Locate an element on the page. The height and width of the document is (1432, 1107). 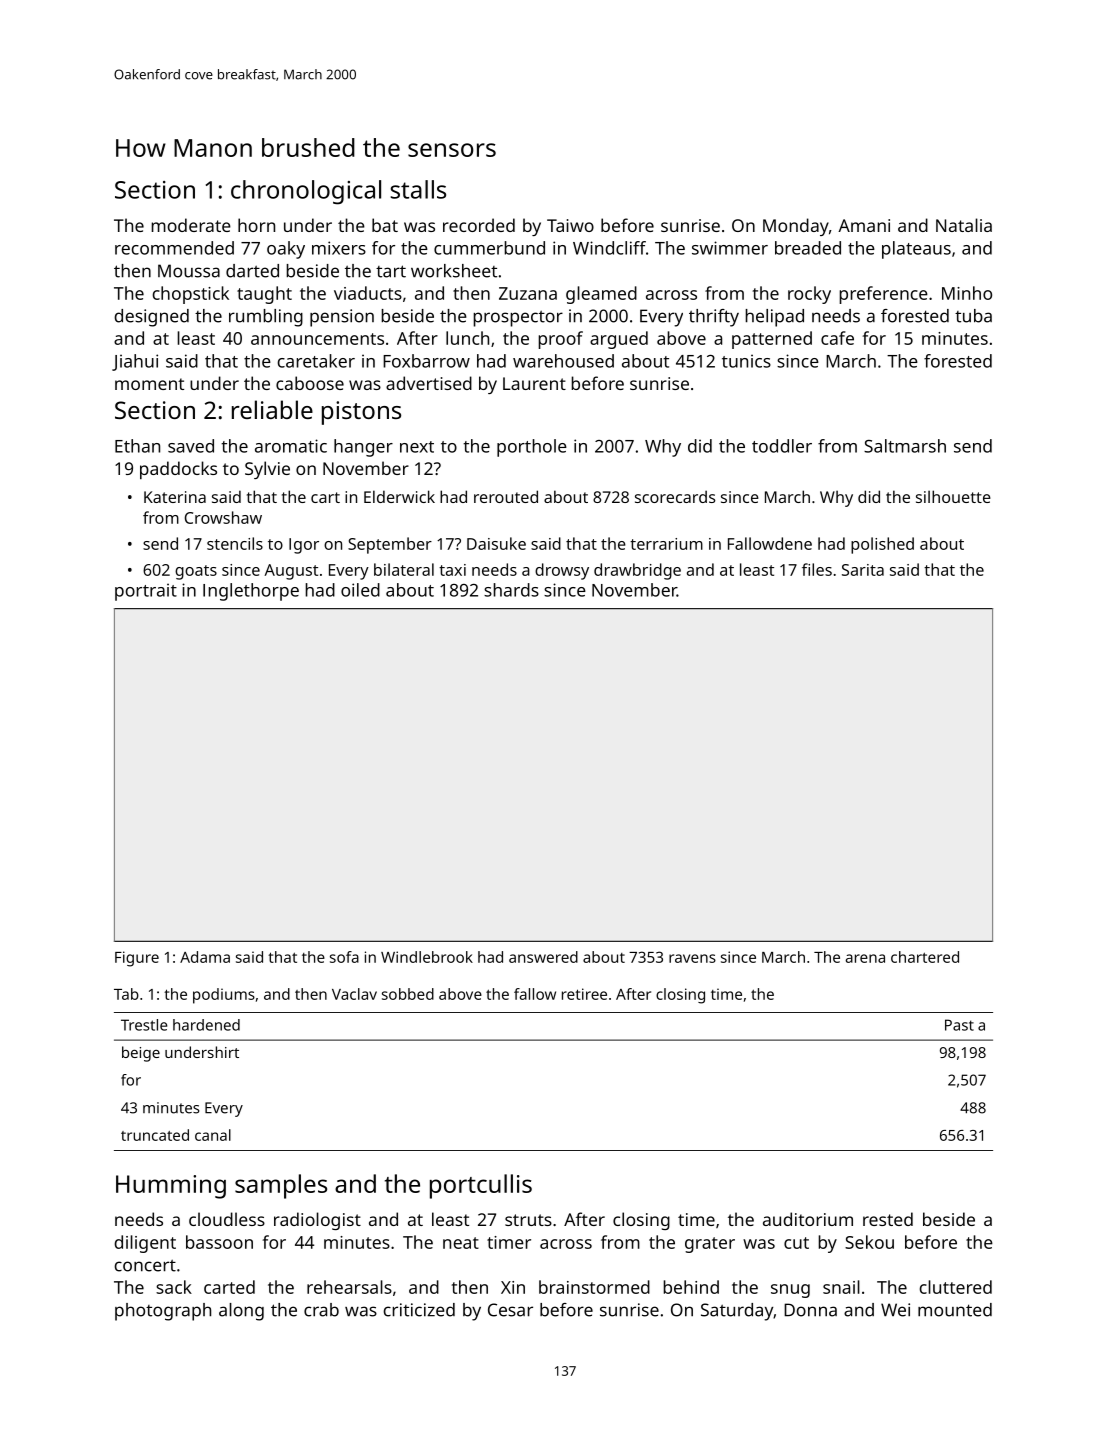
Sarita is located at coordinates (863, 570).
